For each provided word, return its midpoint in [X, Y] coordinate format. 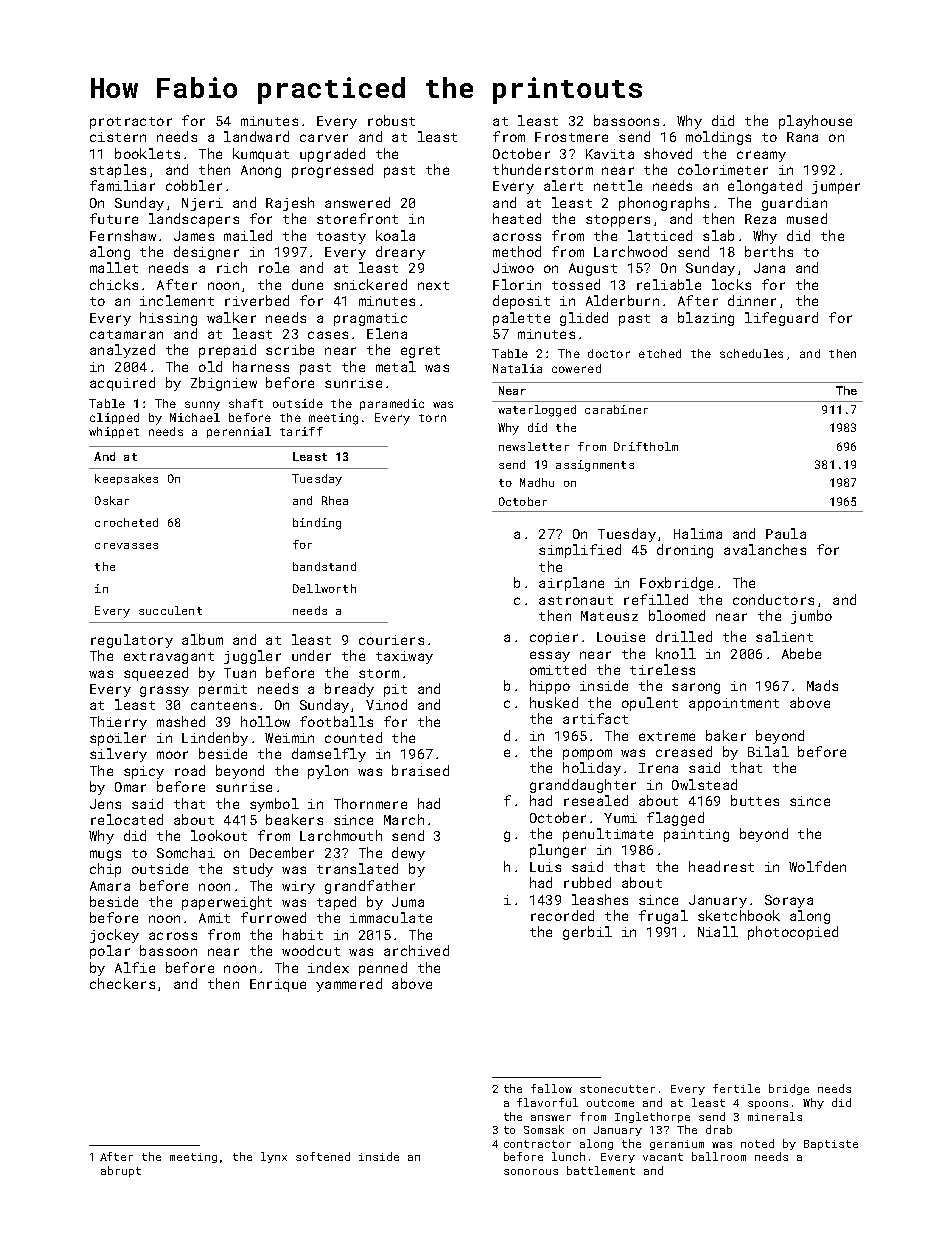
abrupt [121, 1171]
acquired [122, 384]
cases [328, 335]
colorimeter [723, 169]
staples [118, 171]
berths [769, 251]
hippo [550, 687]
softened [323, 1156]
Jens [105, 804]
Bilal [768, 751]
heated [517, 218]
